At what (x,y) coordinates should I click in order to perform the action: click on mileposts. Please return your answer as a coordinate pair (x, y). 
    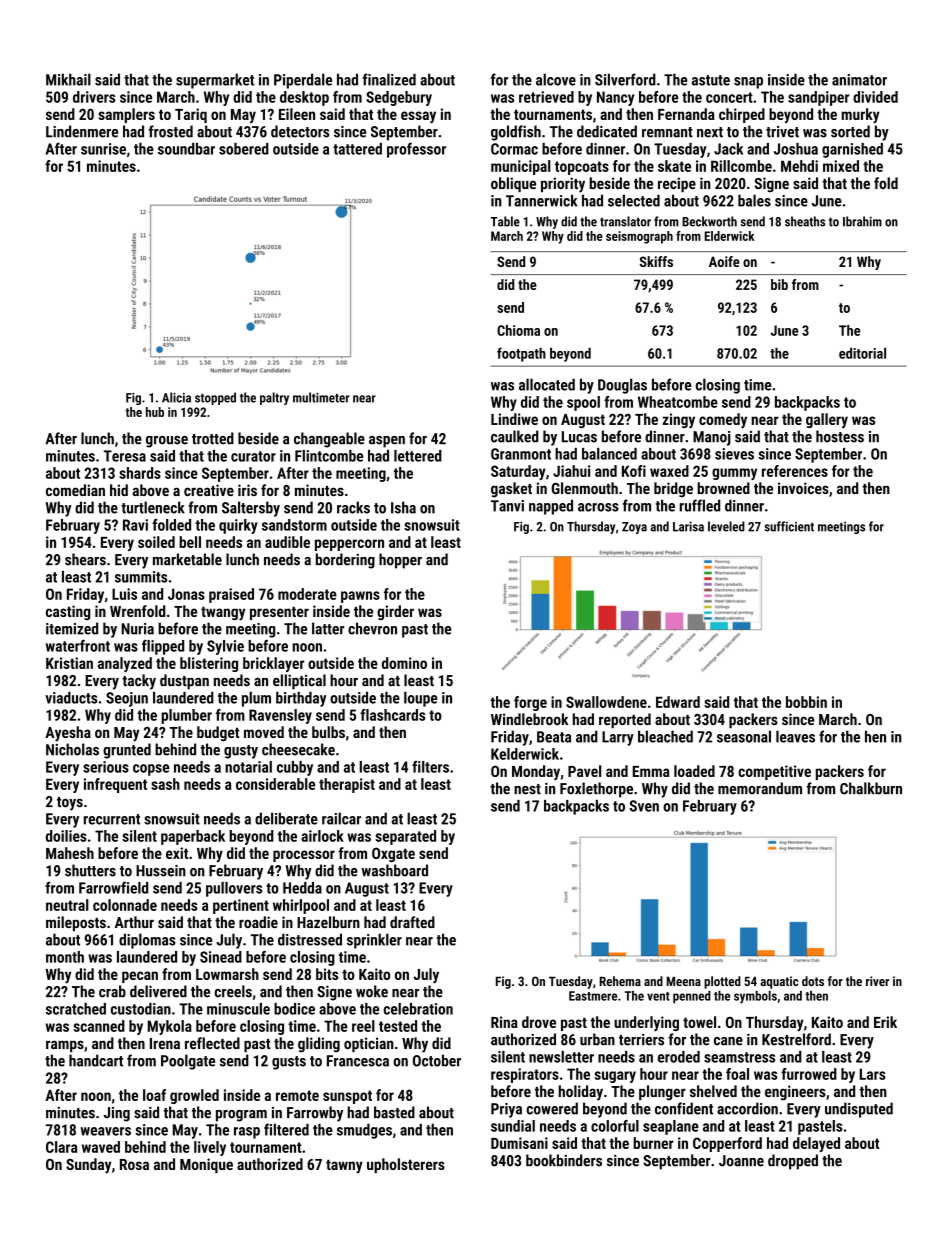
    Looking at the image, I should click on (76, 923).
